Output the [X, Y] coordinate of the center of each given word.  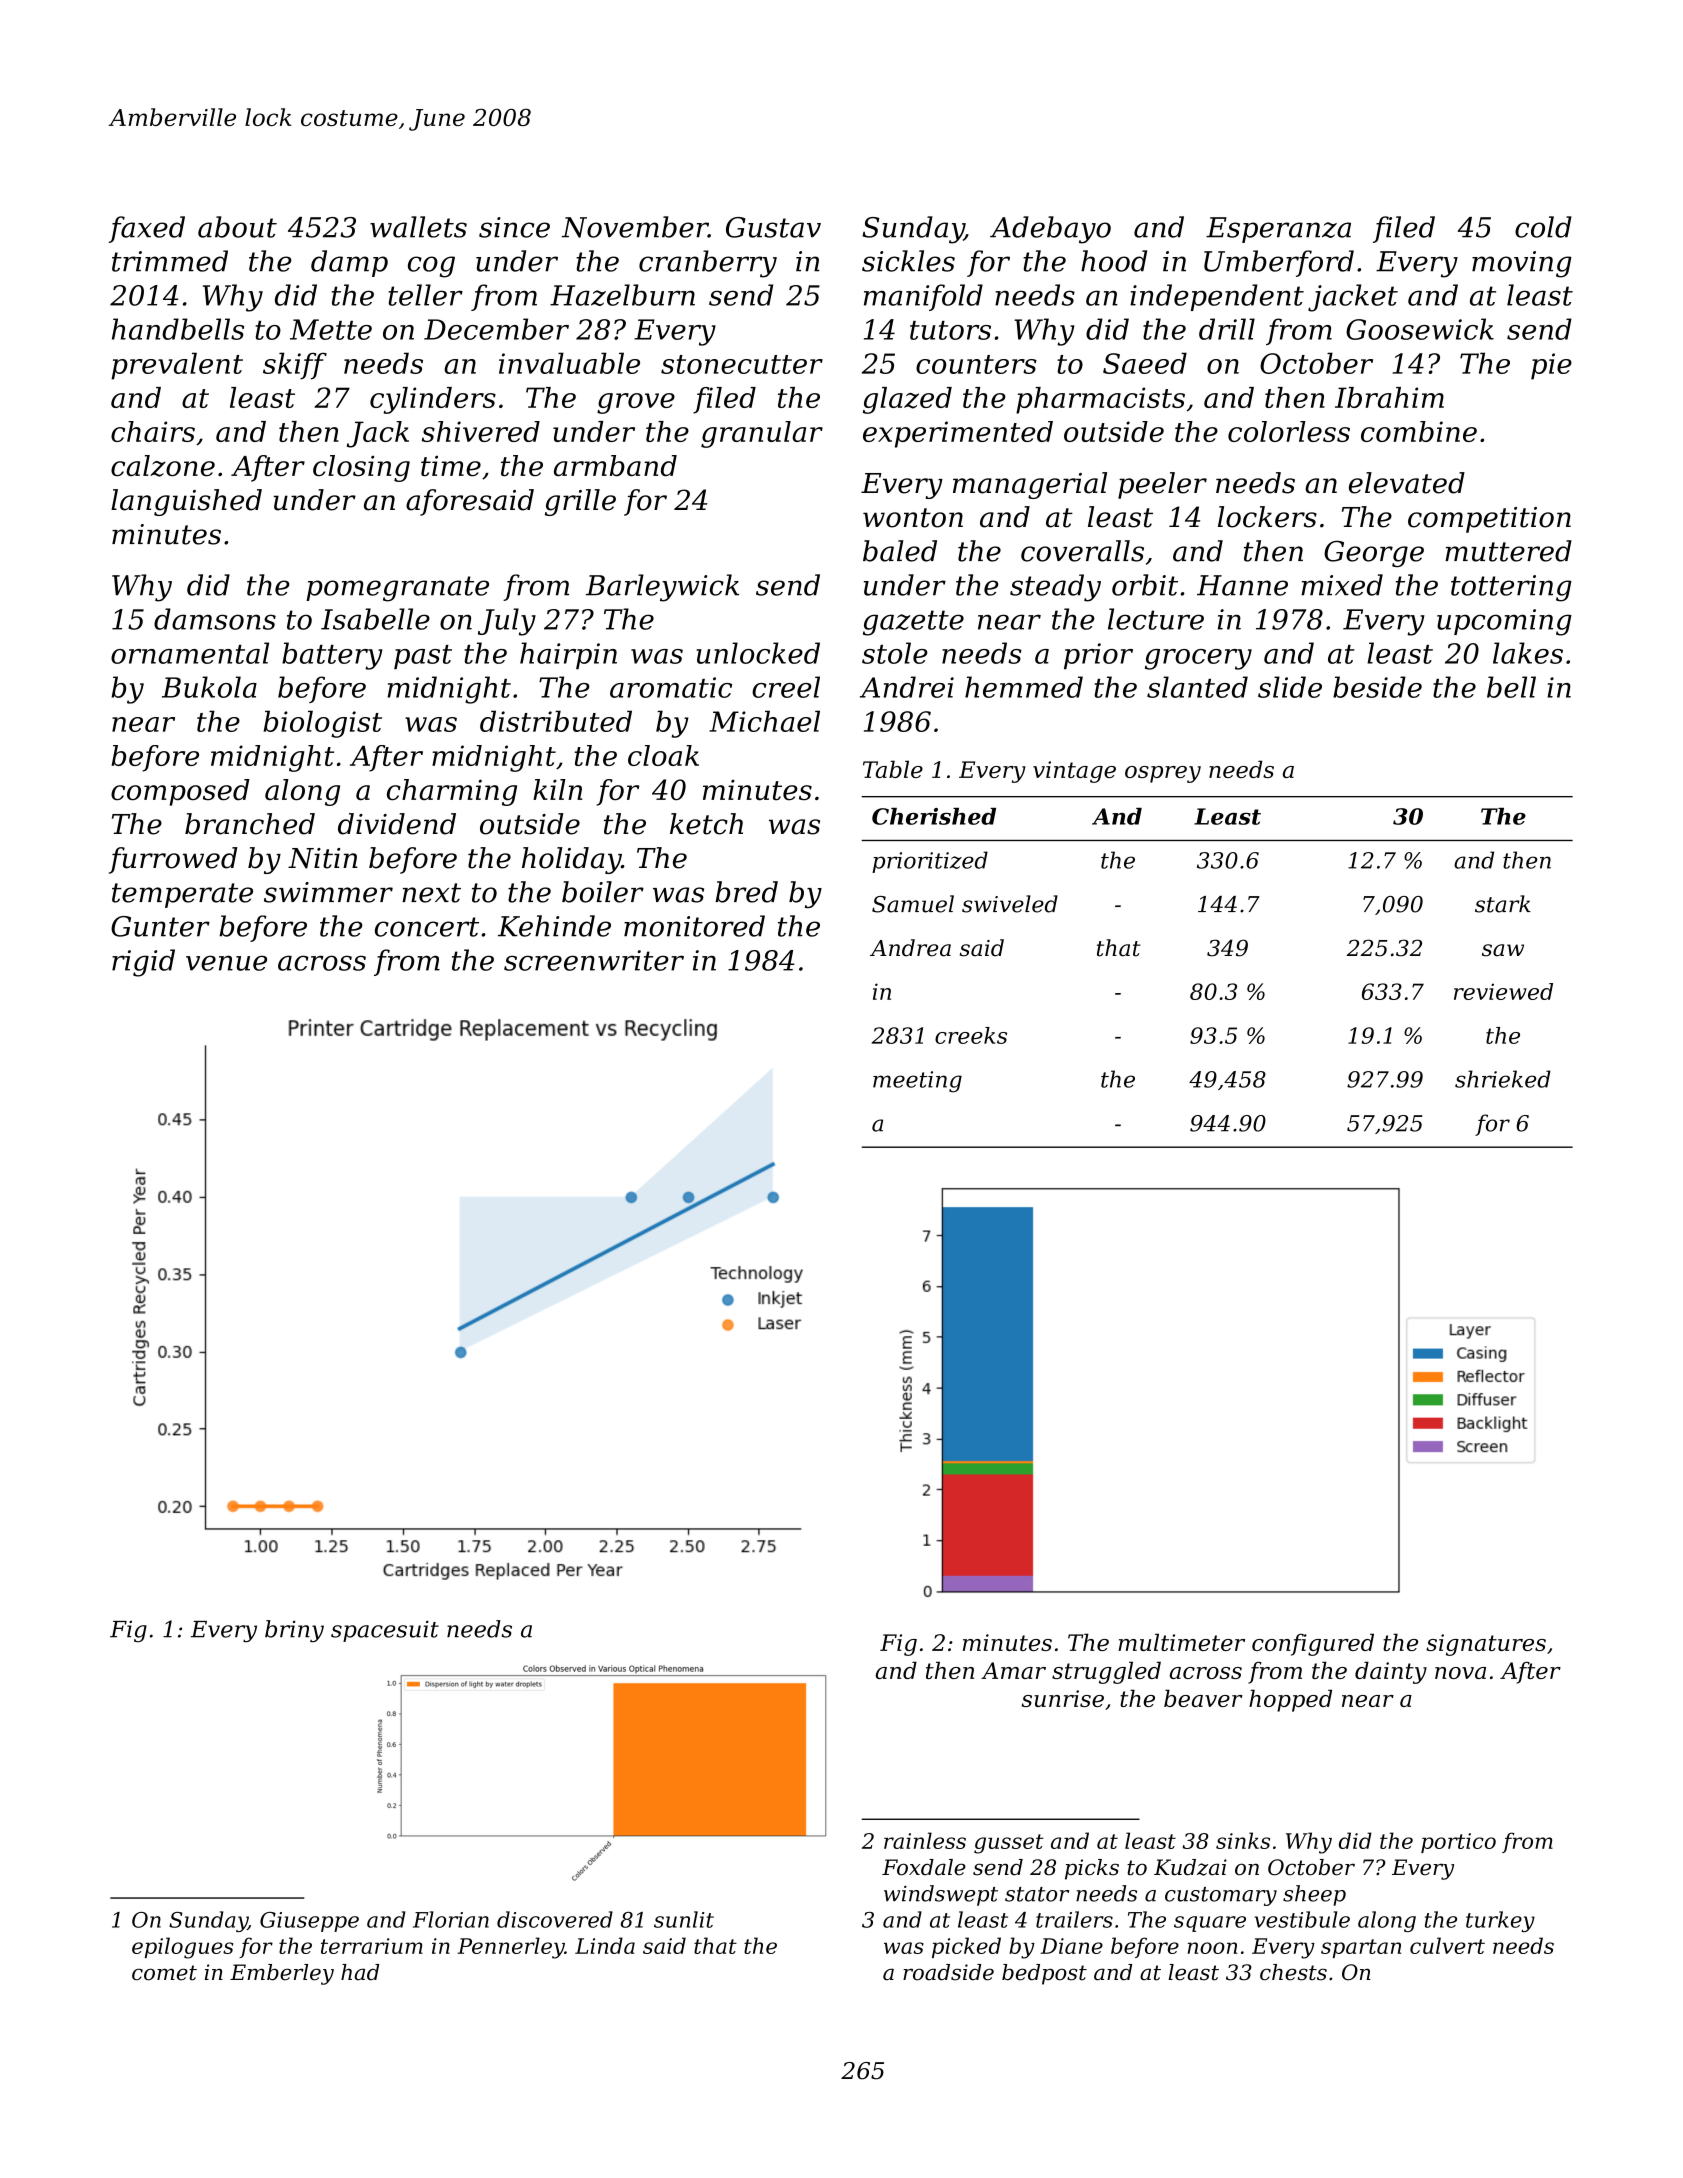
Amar [1013, 1670]
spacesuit [385, 1631]
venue [226, 963]
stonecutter [742, 364]
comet [164, 1973]
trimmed [170, 261]
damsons [215, 619]
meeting [917, 1081]
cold [1543, 227]
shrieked [1503, 1079]
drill [1227, 329]
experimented [958, 434]
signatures [1486, 1645]
